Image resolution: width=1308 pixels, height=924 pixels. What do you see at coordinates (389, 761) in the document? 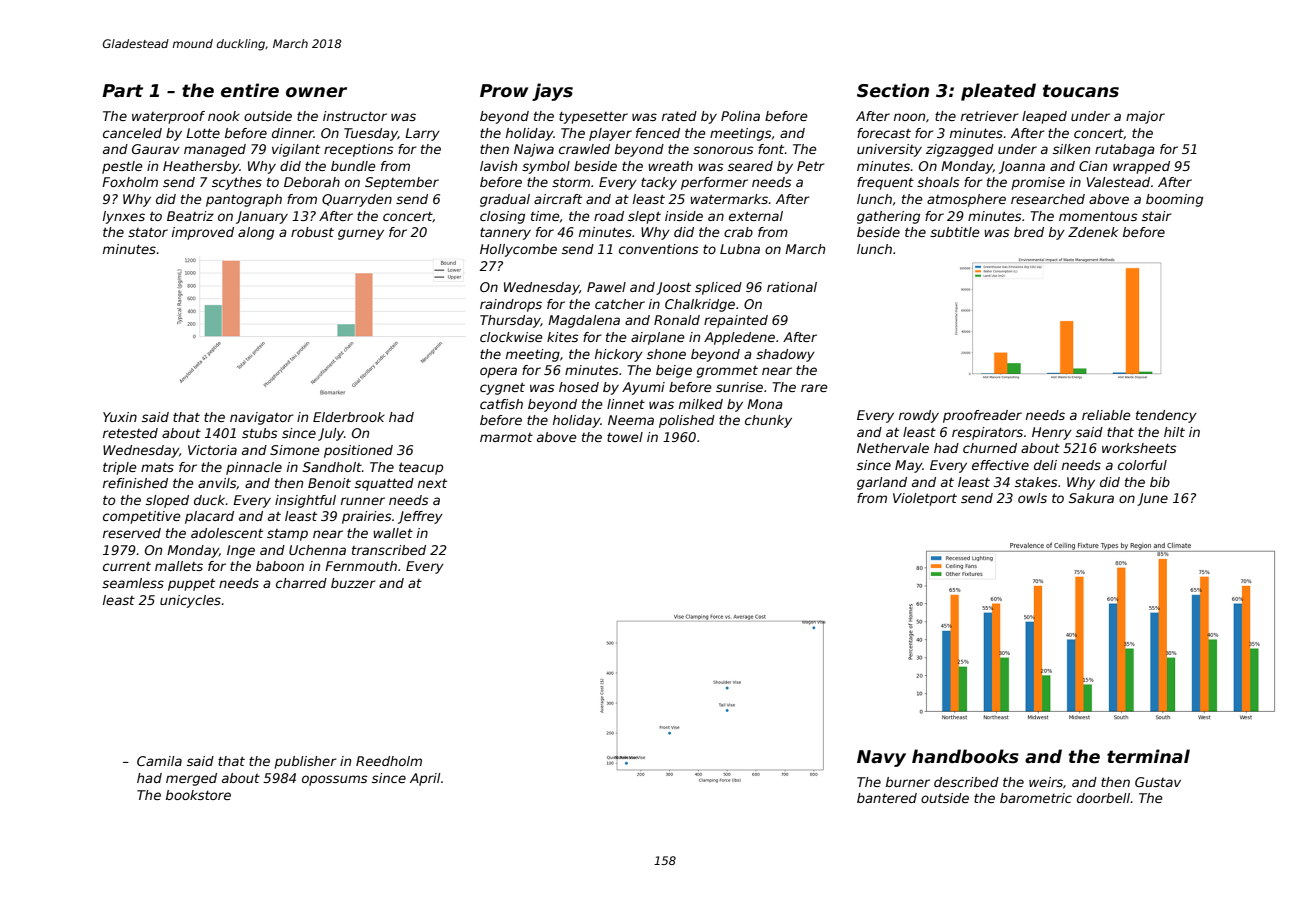
I see `Reedholm` at bounding box center [389, 761].
